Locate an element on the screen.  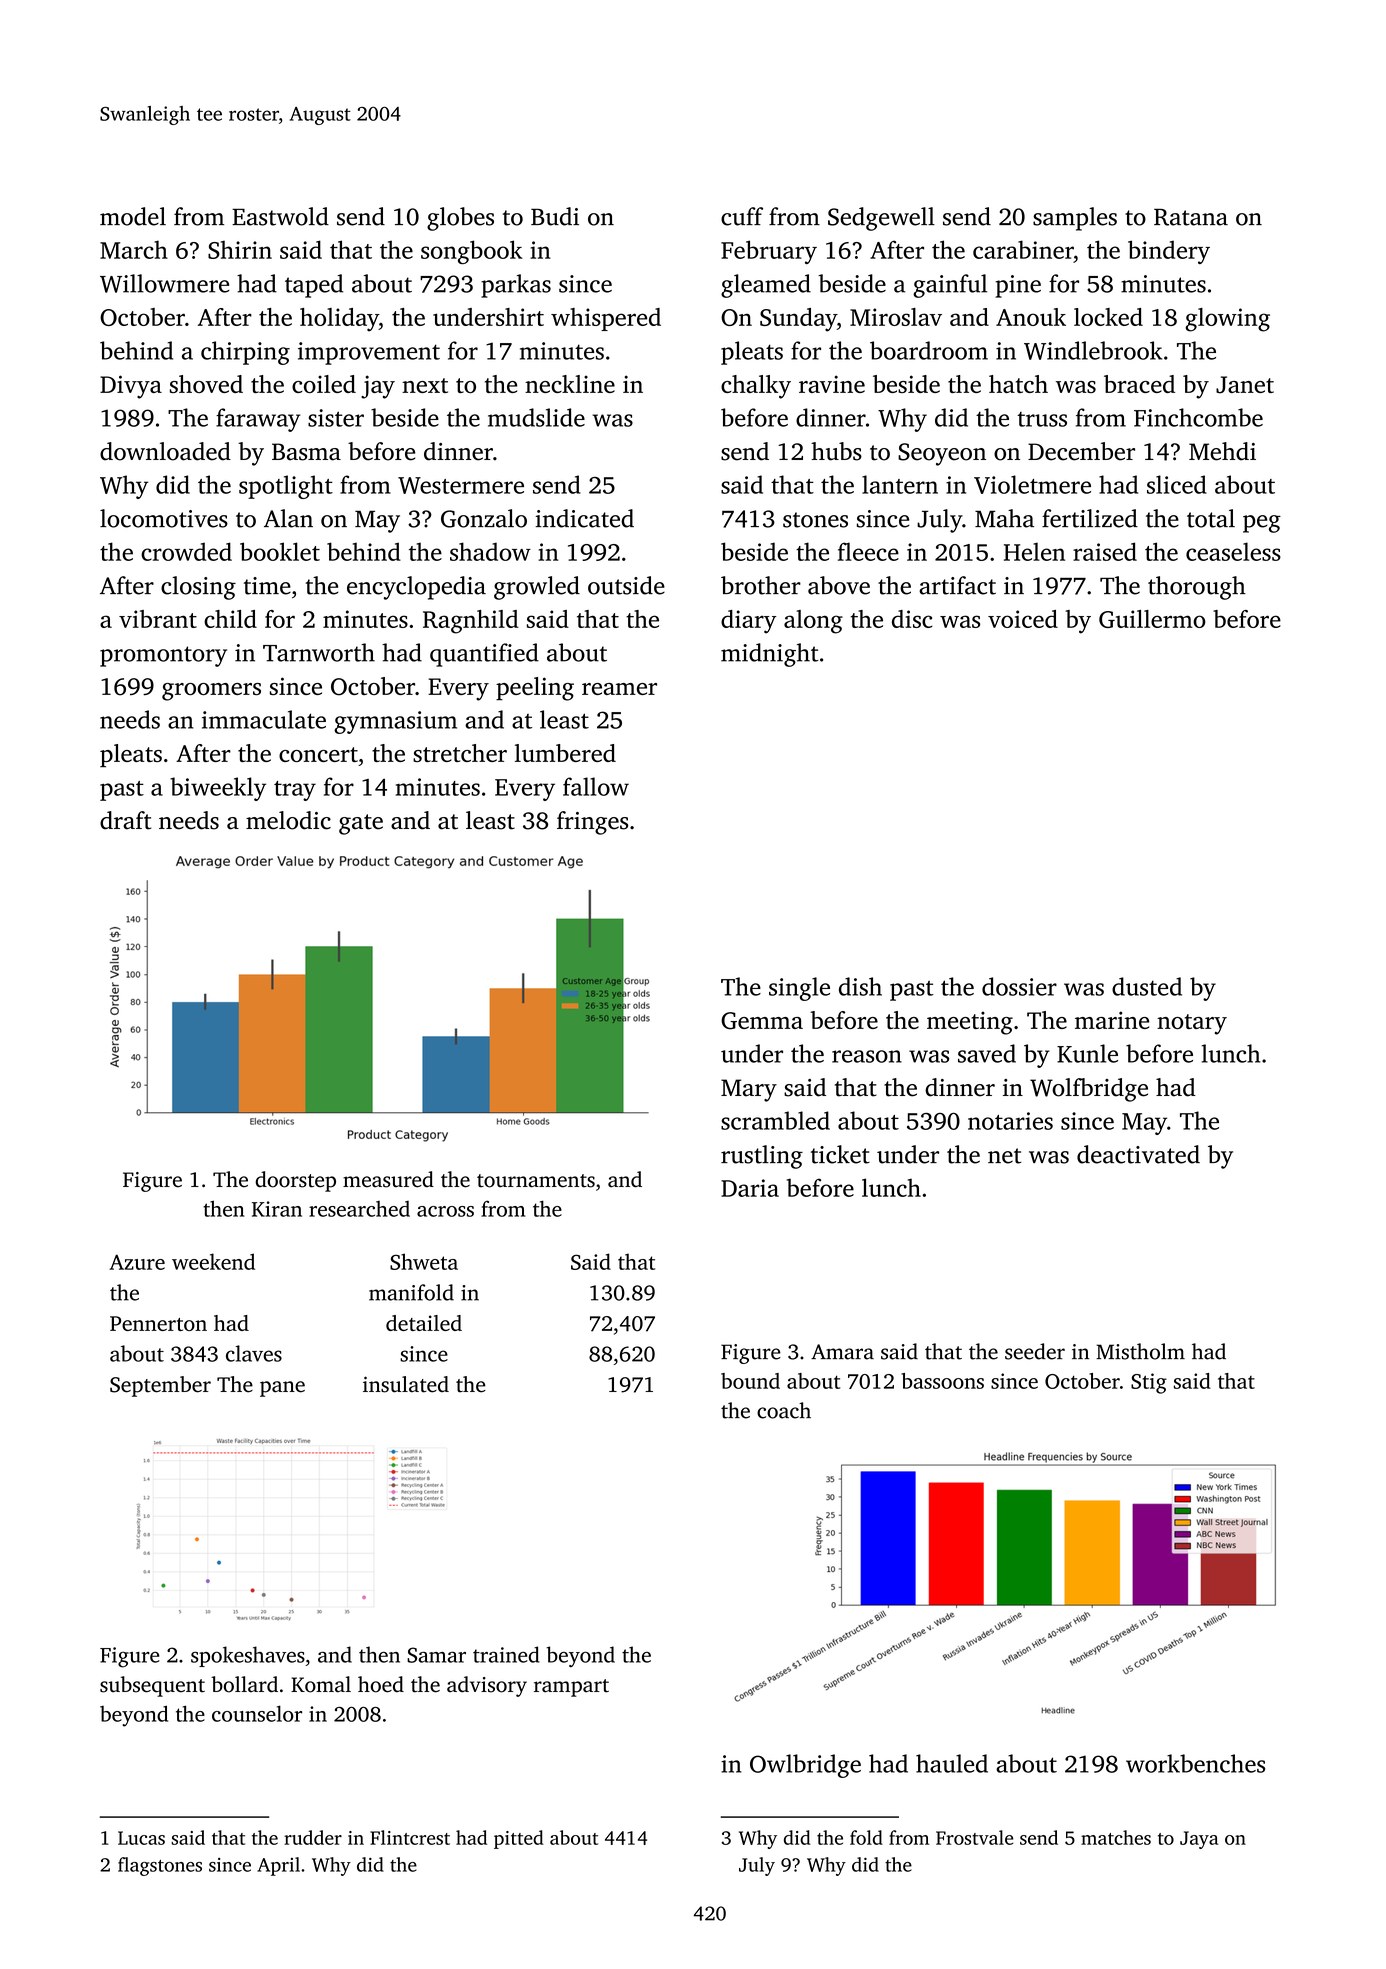
Owlbridge is located at coordinates (805, 1766).
